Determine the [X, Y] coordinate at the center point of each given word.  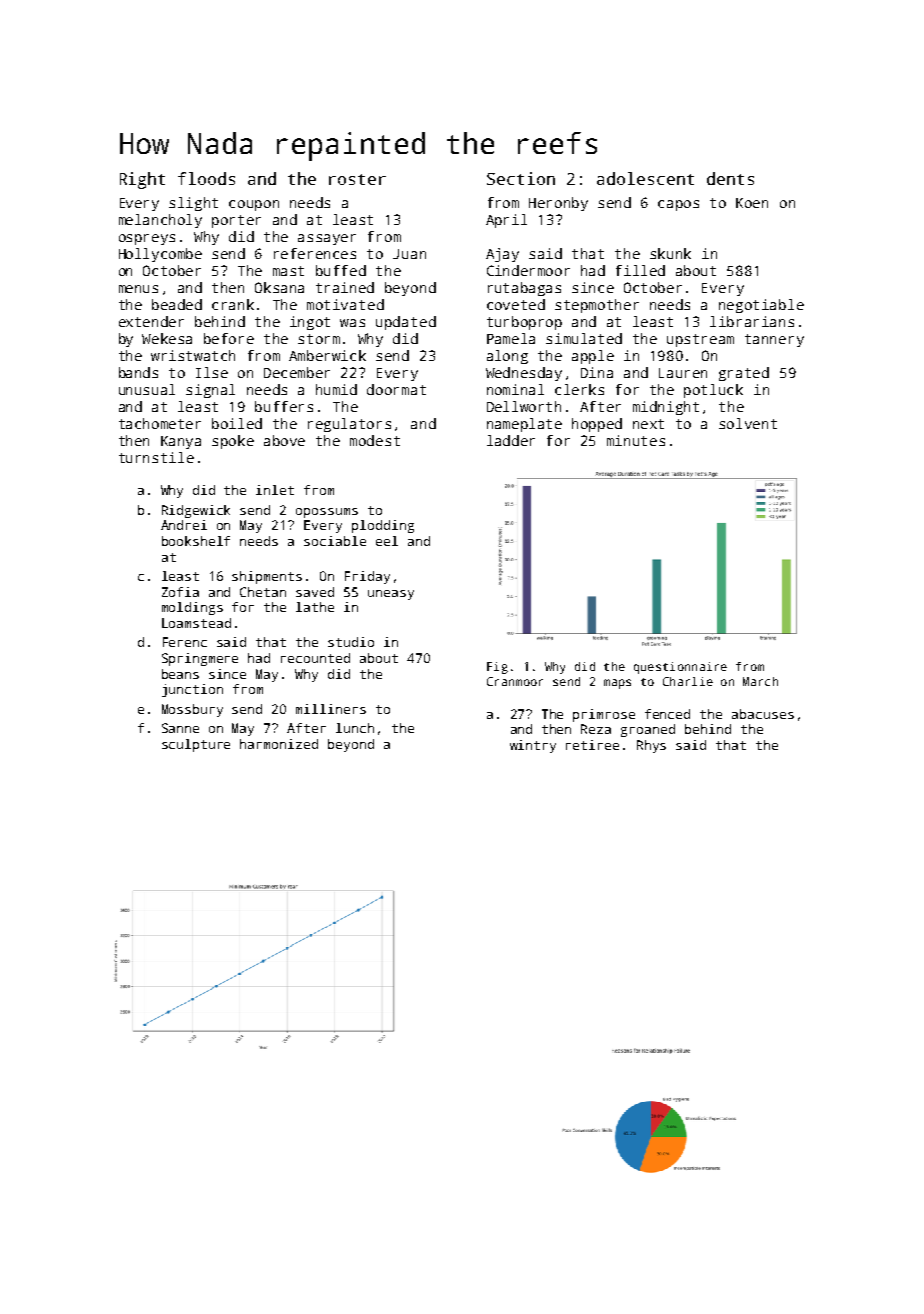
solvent [748, 423]
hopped [597, 425]
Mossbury [192, 710]
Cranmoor [515, 681]
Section [521, 178]
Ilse [212, 372]
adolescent [645, 178]
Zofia [180, 592]
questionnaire [680, 668]
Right [142, 180]
